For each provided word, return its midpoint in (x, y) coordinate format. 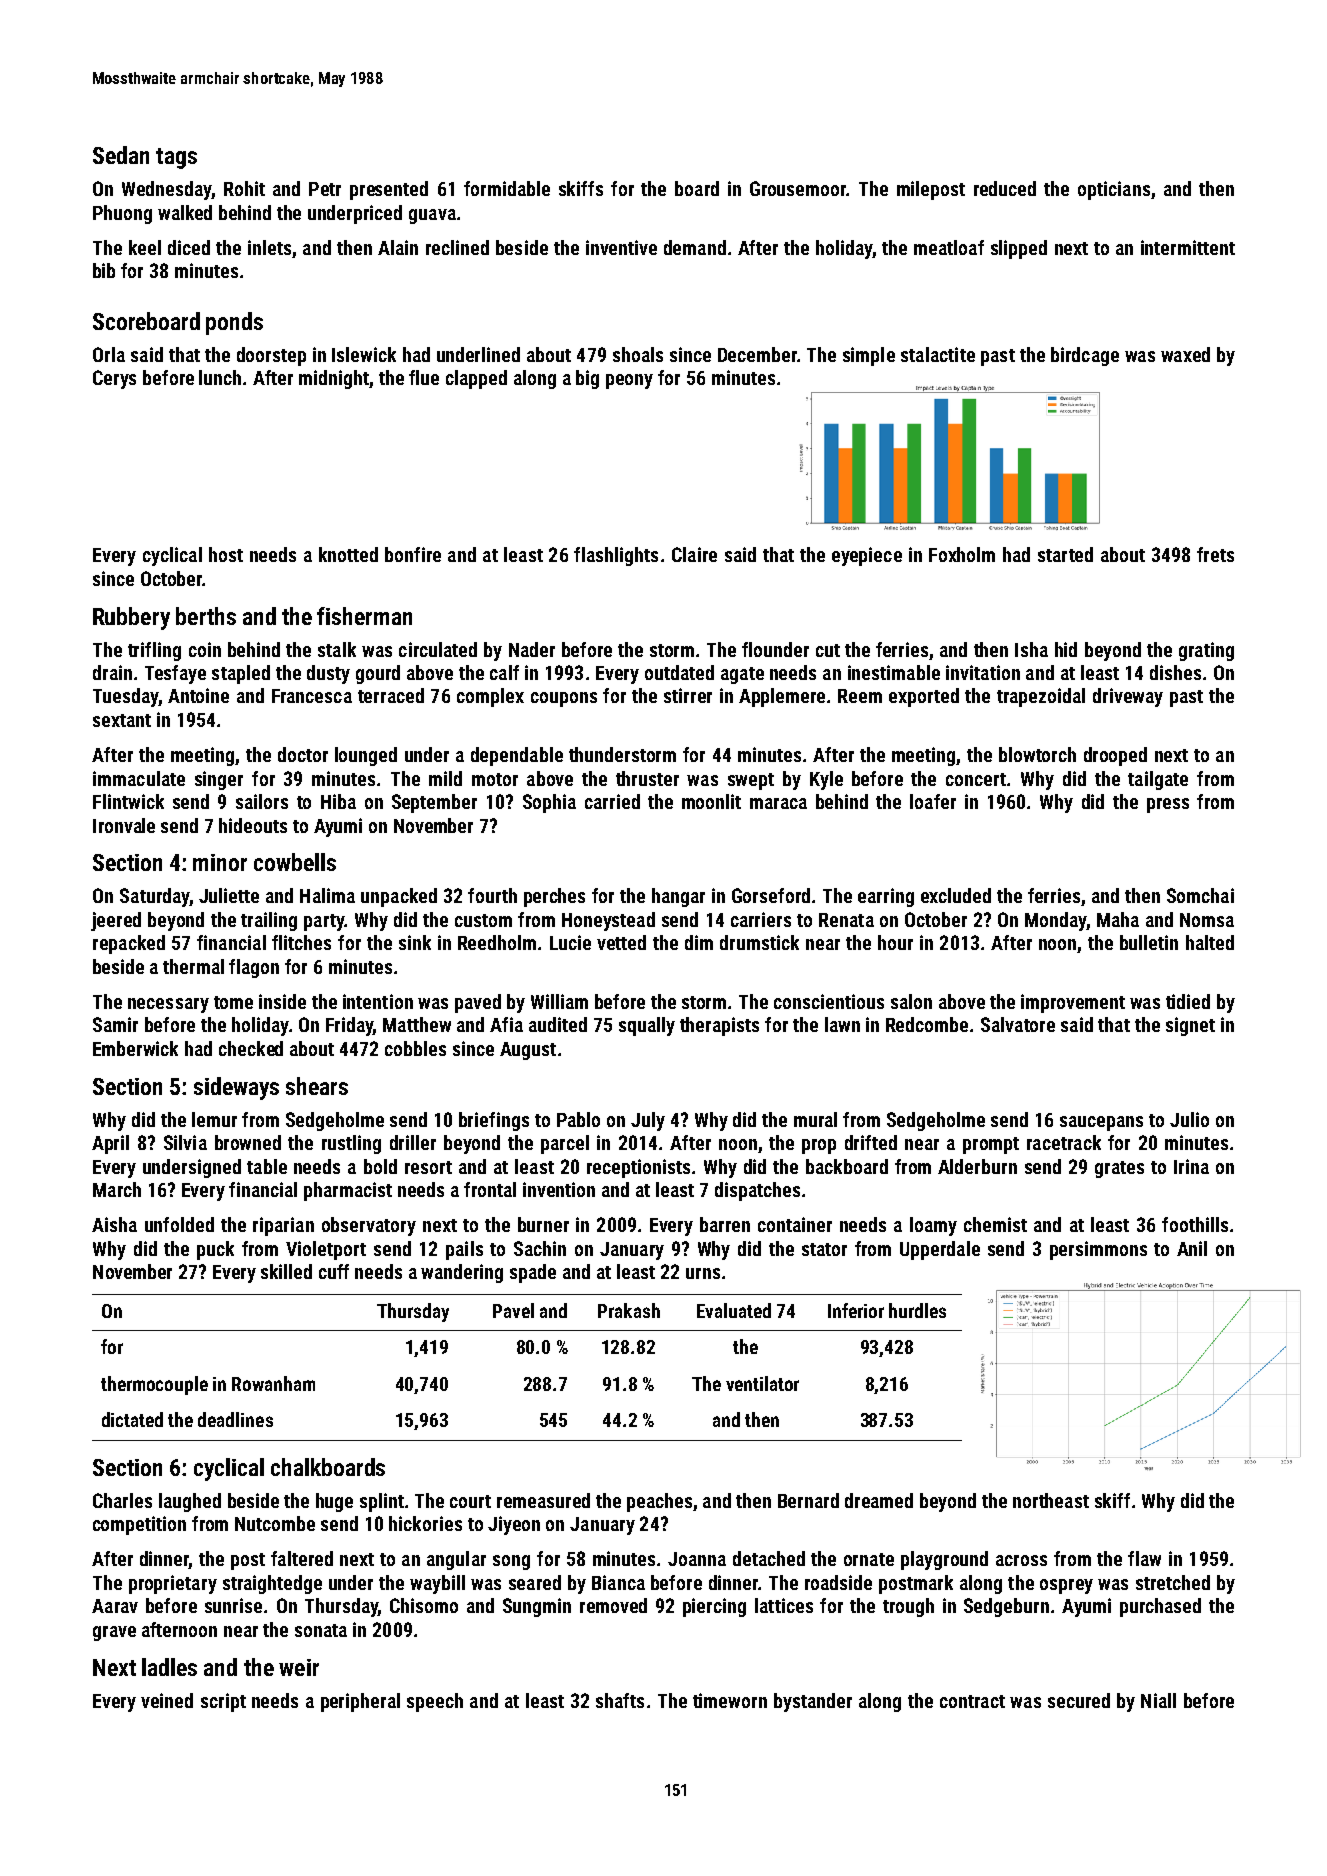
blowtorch (1037, 754)
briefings (494, 1121)
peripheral (360, 1702)
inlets (269, 247)
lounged (366, 756)
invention (559, 1189)
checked (251, 1048)
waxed (1185, 354)
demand (695, 247)
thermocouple (154, 1385)
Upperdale (940, 1250)
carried (612, 801)
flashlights (616, 556)
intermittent (1188, 247)
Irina (1191, 1166)
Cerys (114, 379)
